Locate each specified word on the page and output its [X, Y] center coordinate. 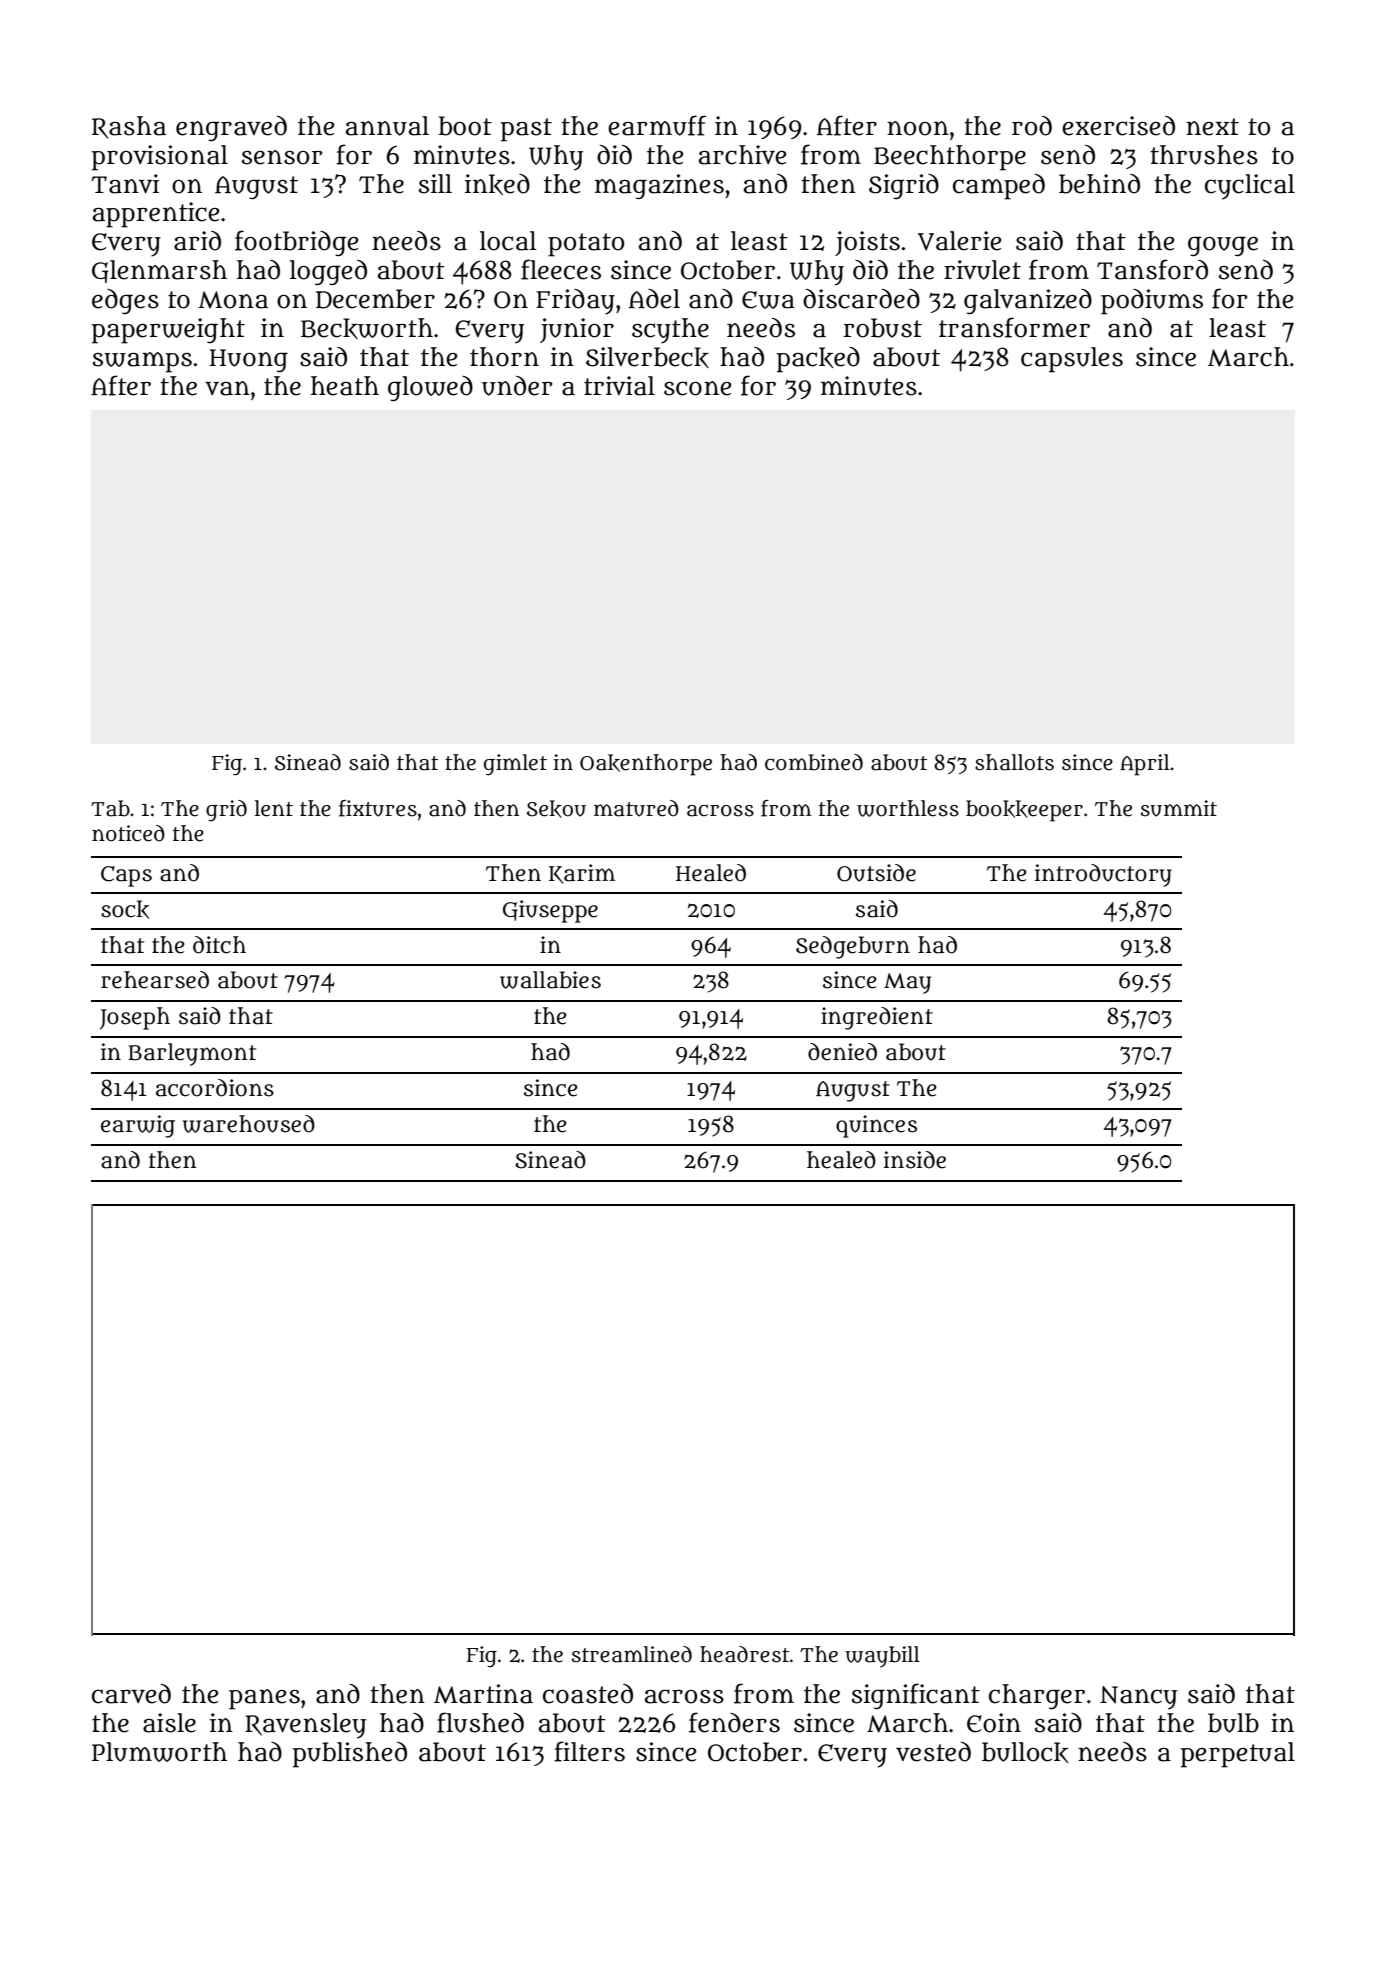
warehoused [249, 1124]
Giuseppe [550, 911]
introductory [1103, 875]
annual [387, 126]
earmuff [657, 125]
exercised [1118, 126]
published [349, 1755]
